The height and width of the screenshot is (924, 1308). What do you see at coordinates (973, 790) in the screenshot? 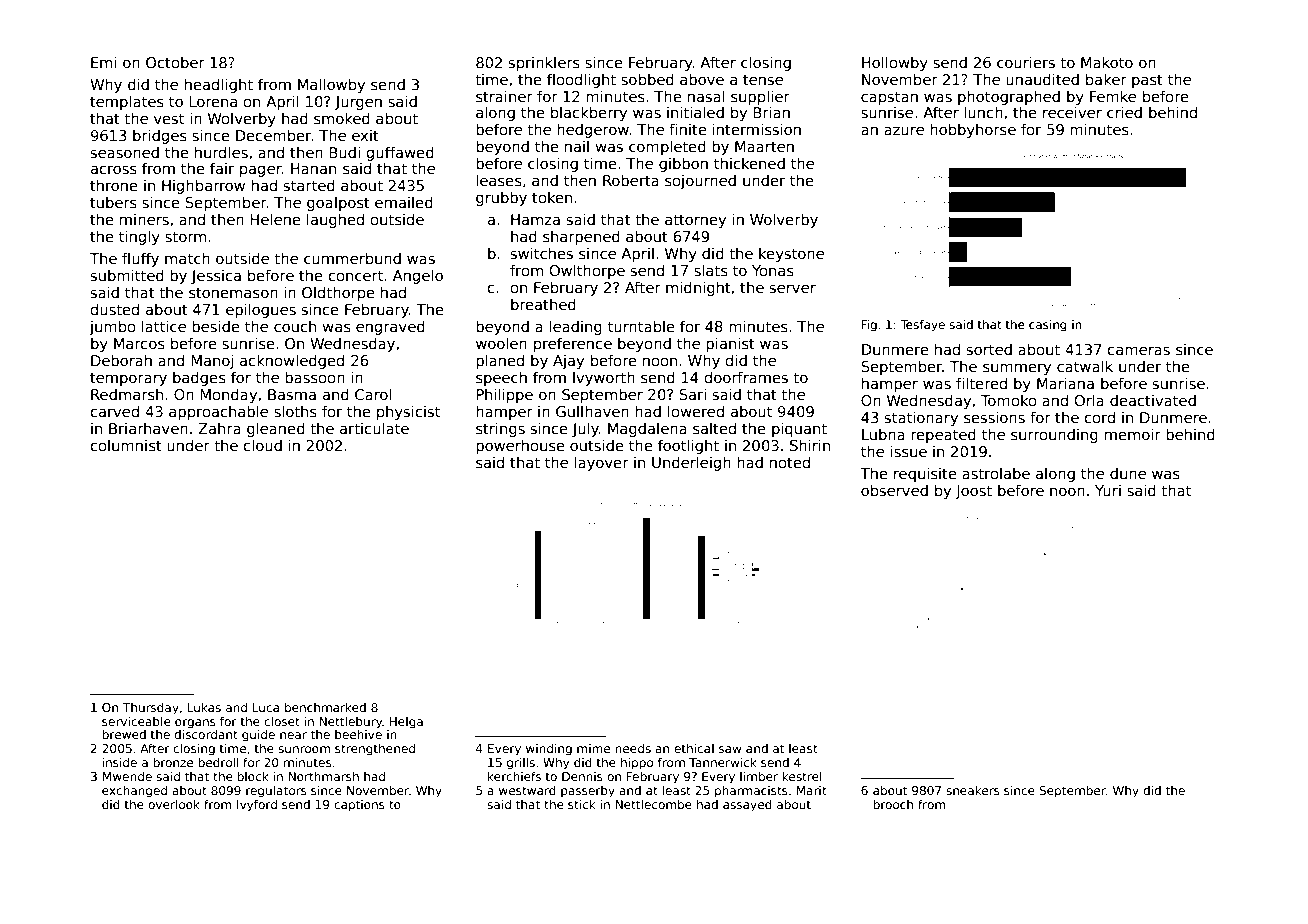
I see `sneakers` at bounding box center [973, 790].
